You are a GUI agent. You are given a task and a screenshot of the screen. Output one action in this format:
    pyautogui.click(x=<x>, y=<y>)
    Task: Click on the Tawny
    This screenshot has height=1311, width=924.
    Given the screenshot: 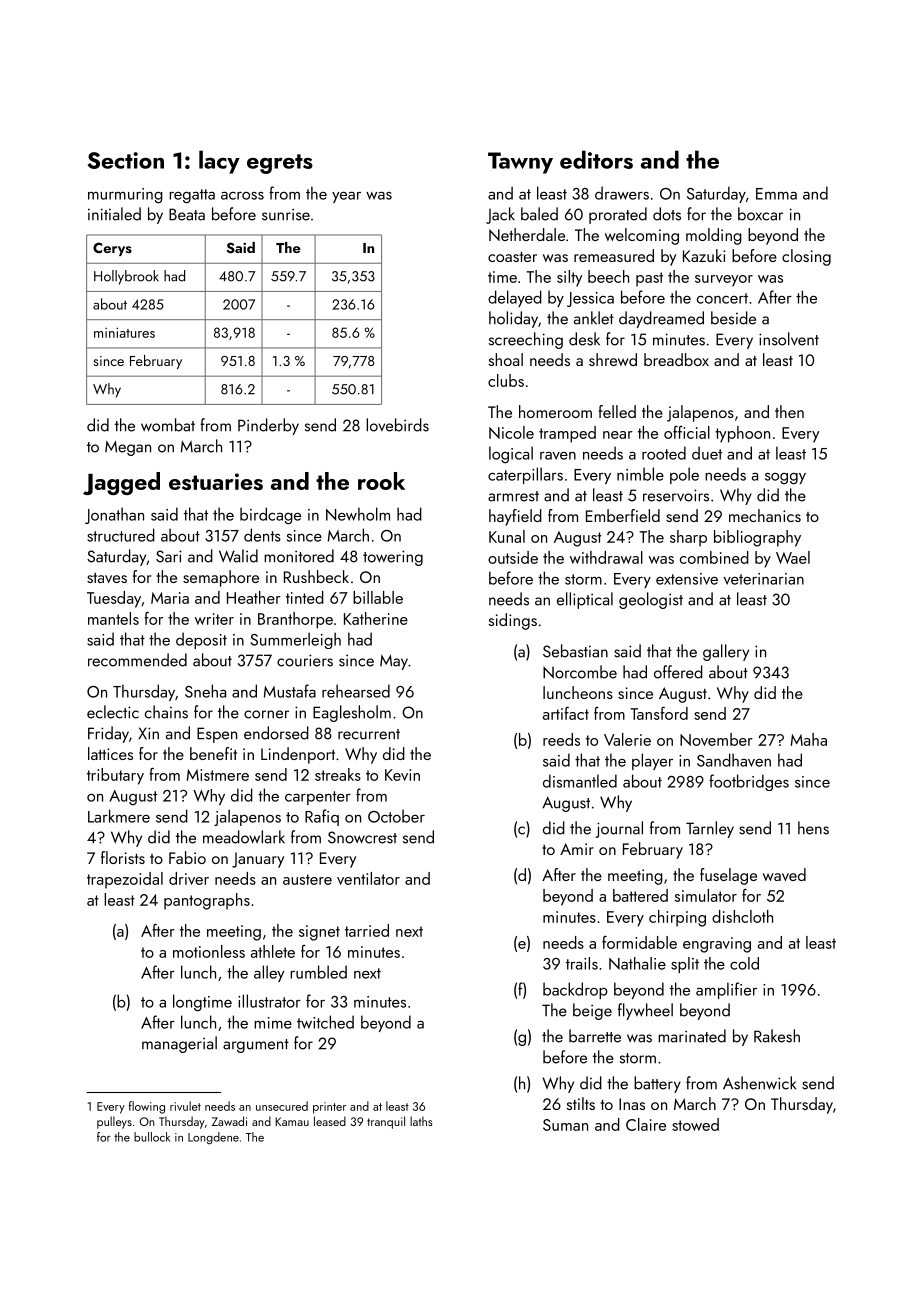 What is the action you would take?
    pyautogui.click(x=520, y=163)
